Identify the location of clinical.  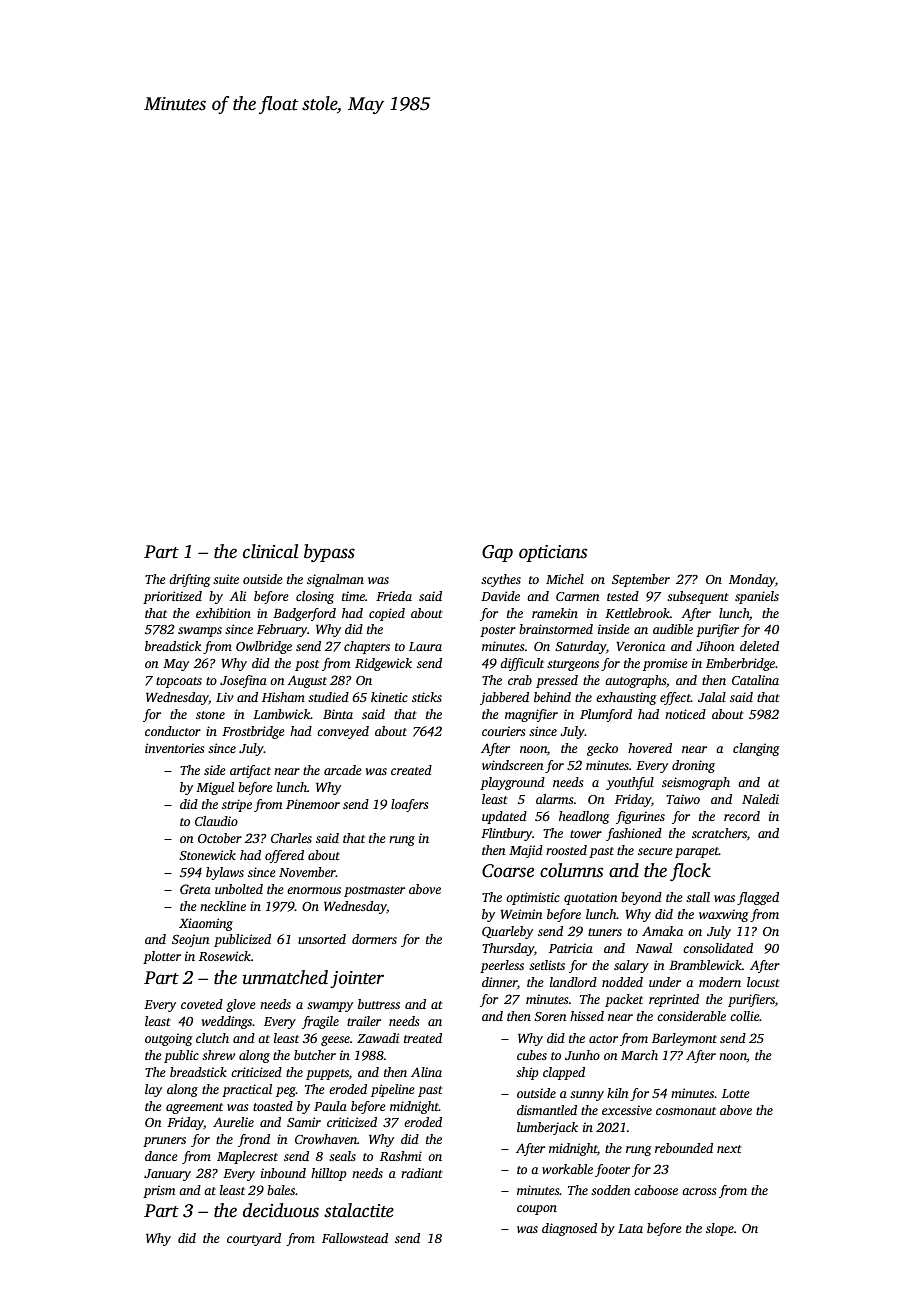
(270, 551).
